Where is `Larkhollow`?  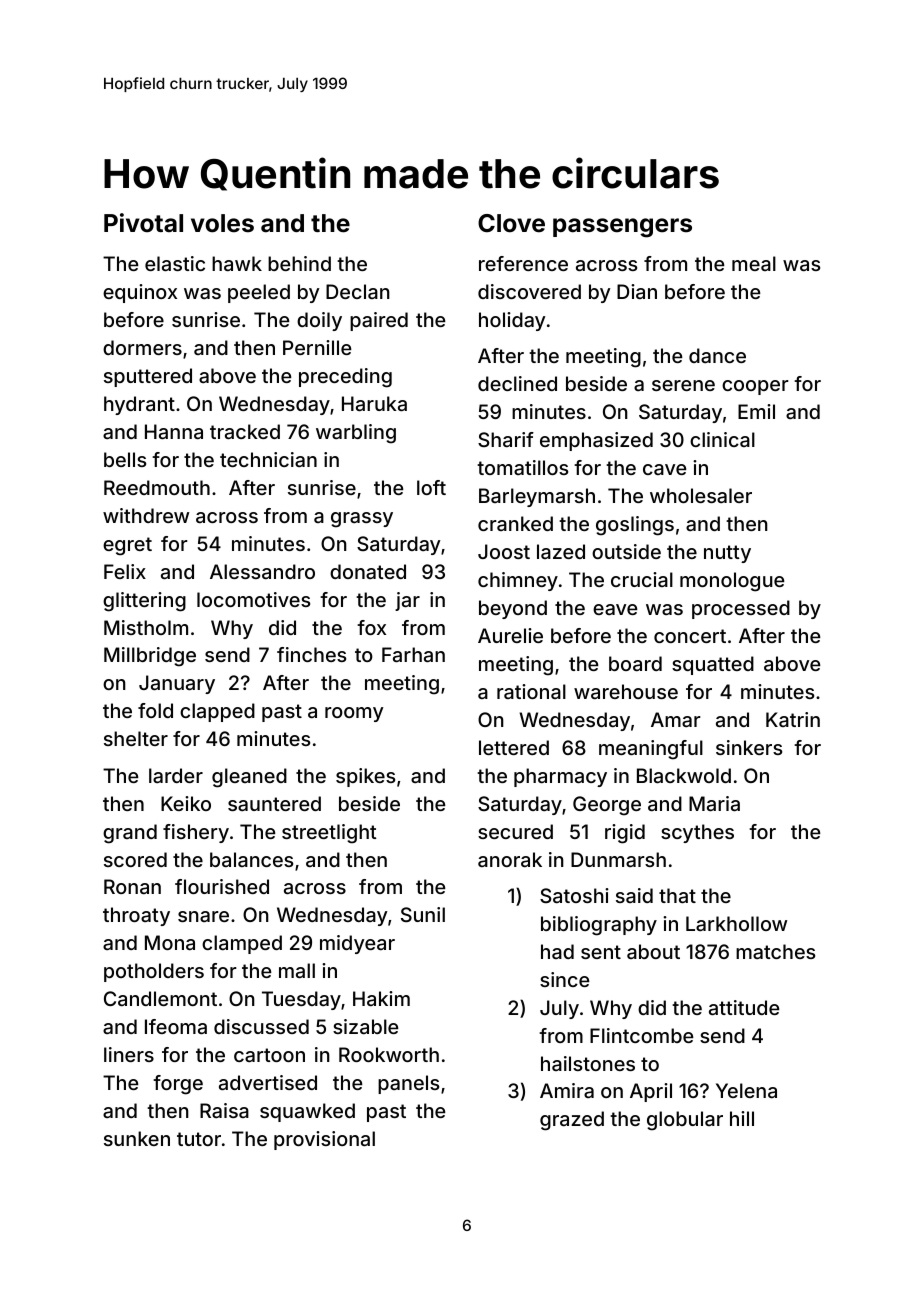
Larkhollow is located at coordinates (736, 923).
